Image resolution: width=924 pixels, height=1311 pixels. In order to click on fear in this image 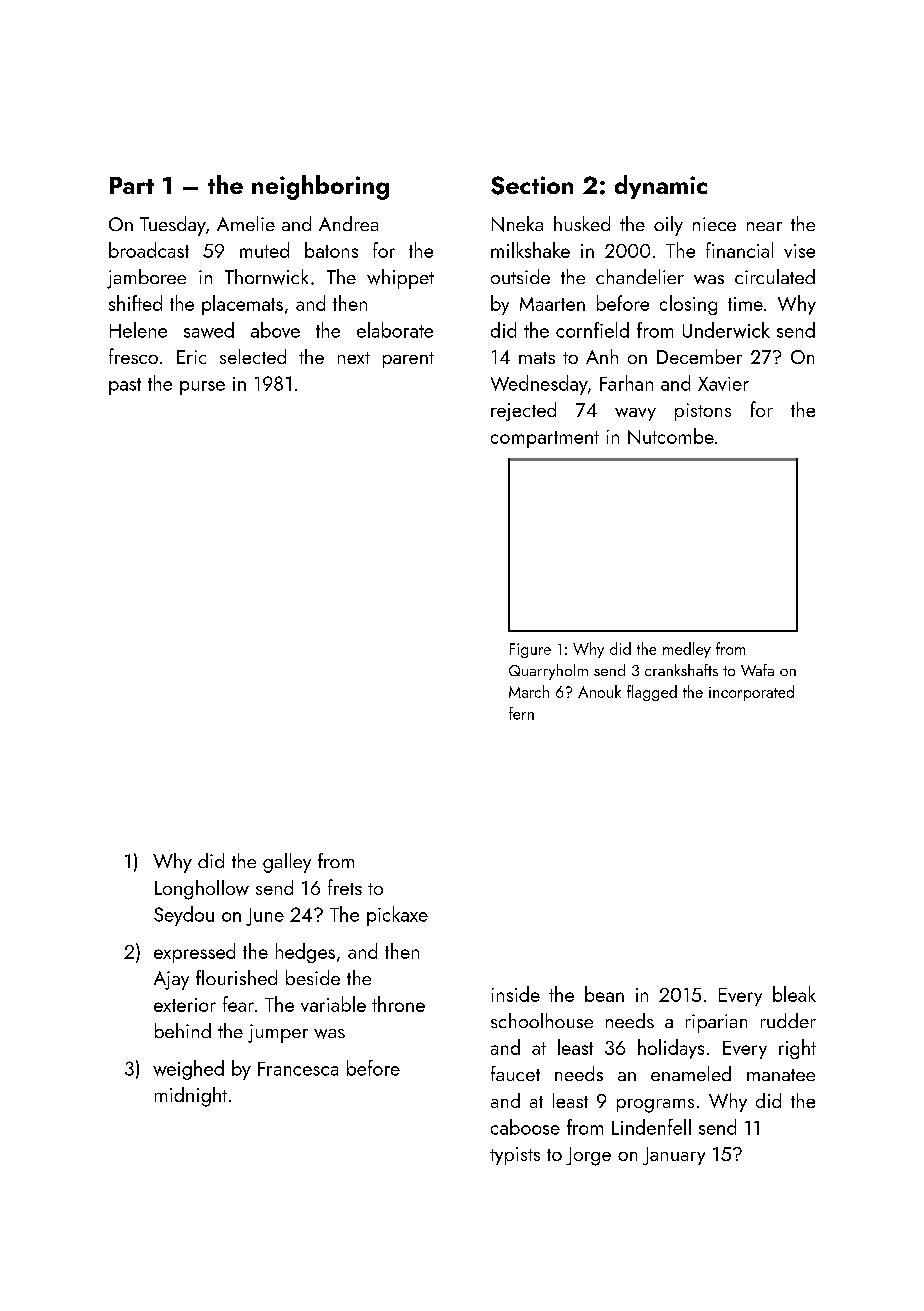, I will do `click(238, 1004)`.
